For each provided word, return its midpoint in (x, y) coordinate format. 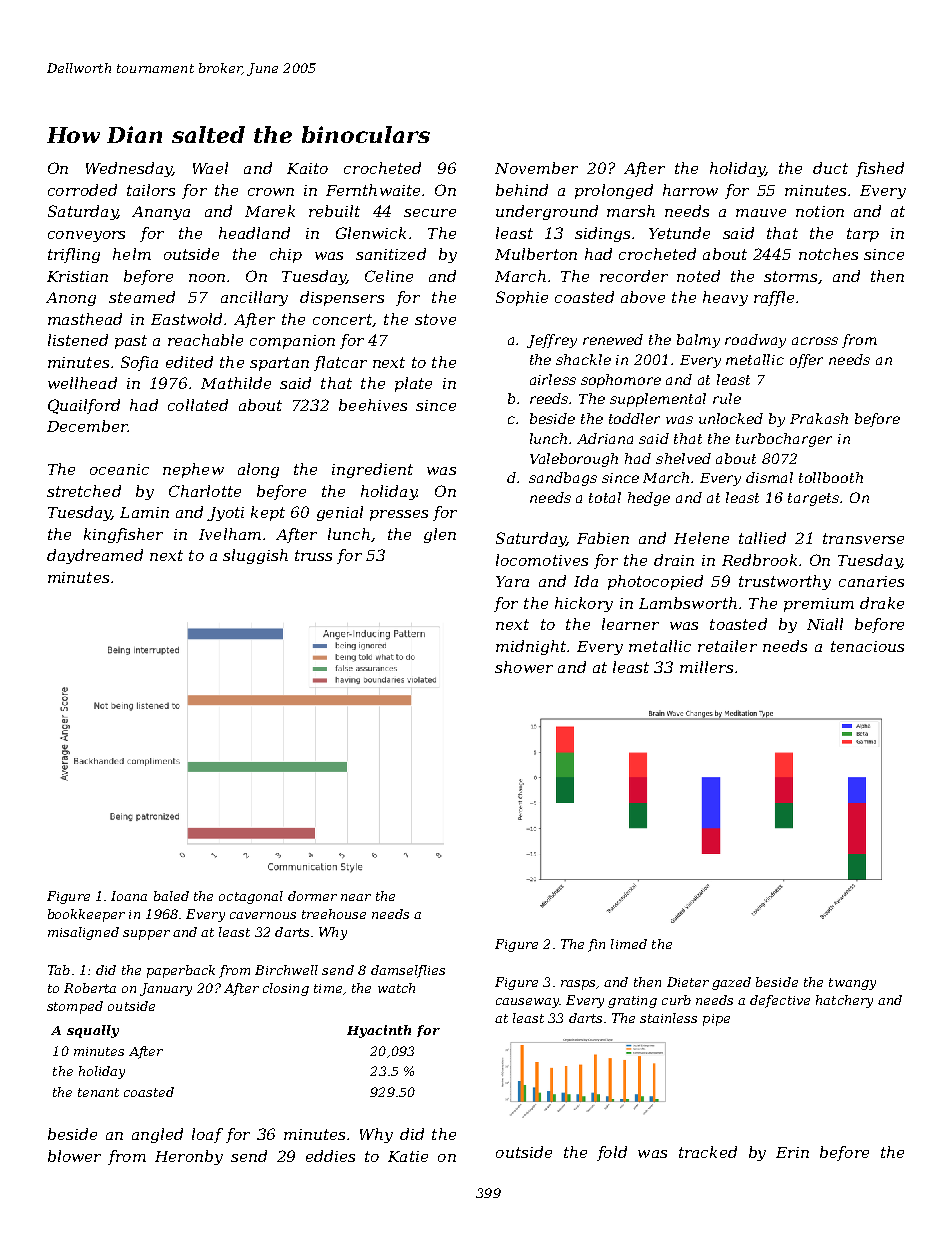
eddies (330, 1156)
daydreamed (95, 556)
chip (286, 255)
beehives (373, 405)
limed (629, 944)
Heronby (189, 1157)
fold (612, 1153)
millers (706, 667)
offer (806, 361)
